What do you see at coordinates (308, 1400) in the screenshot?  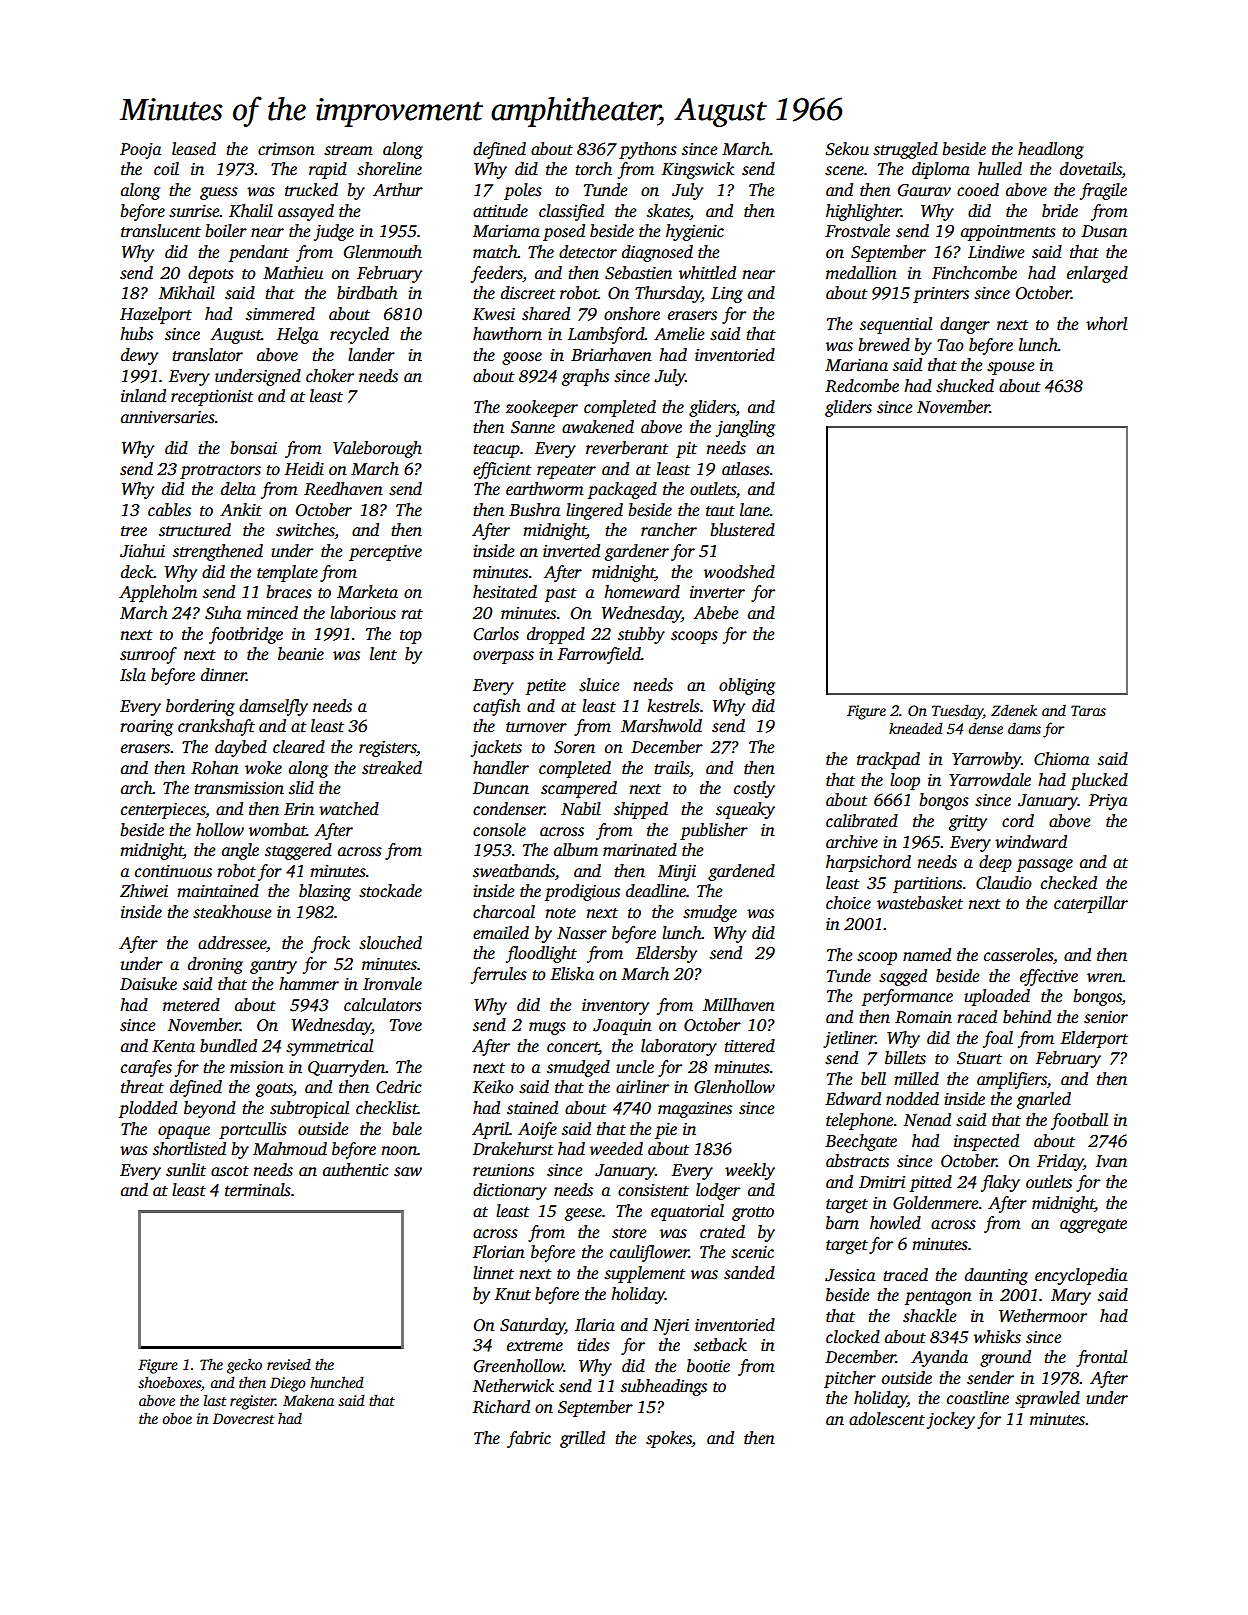 I see `Makena` at bounding box center [308, 1400].
